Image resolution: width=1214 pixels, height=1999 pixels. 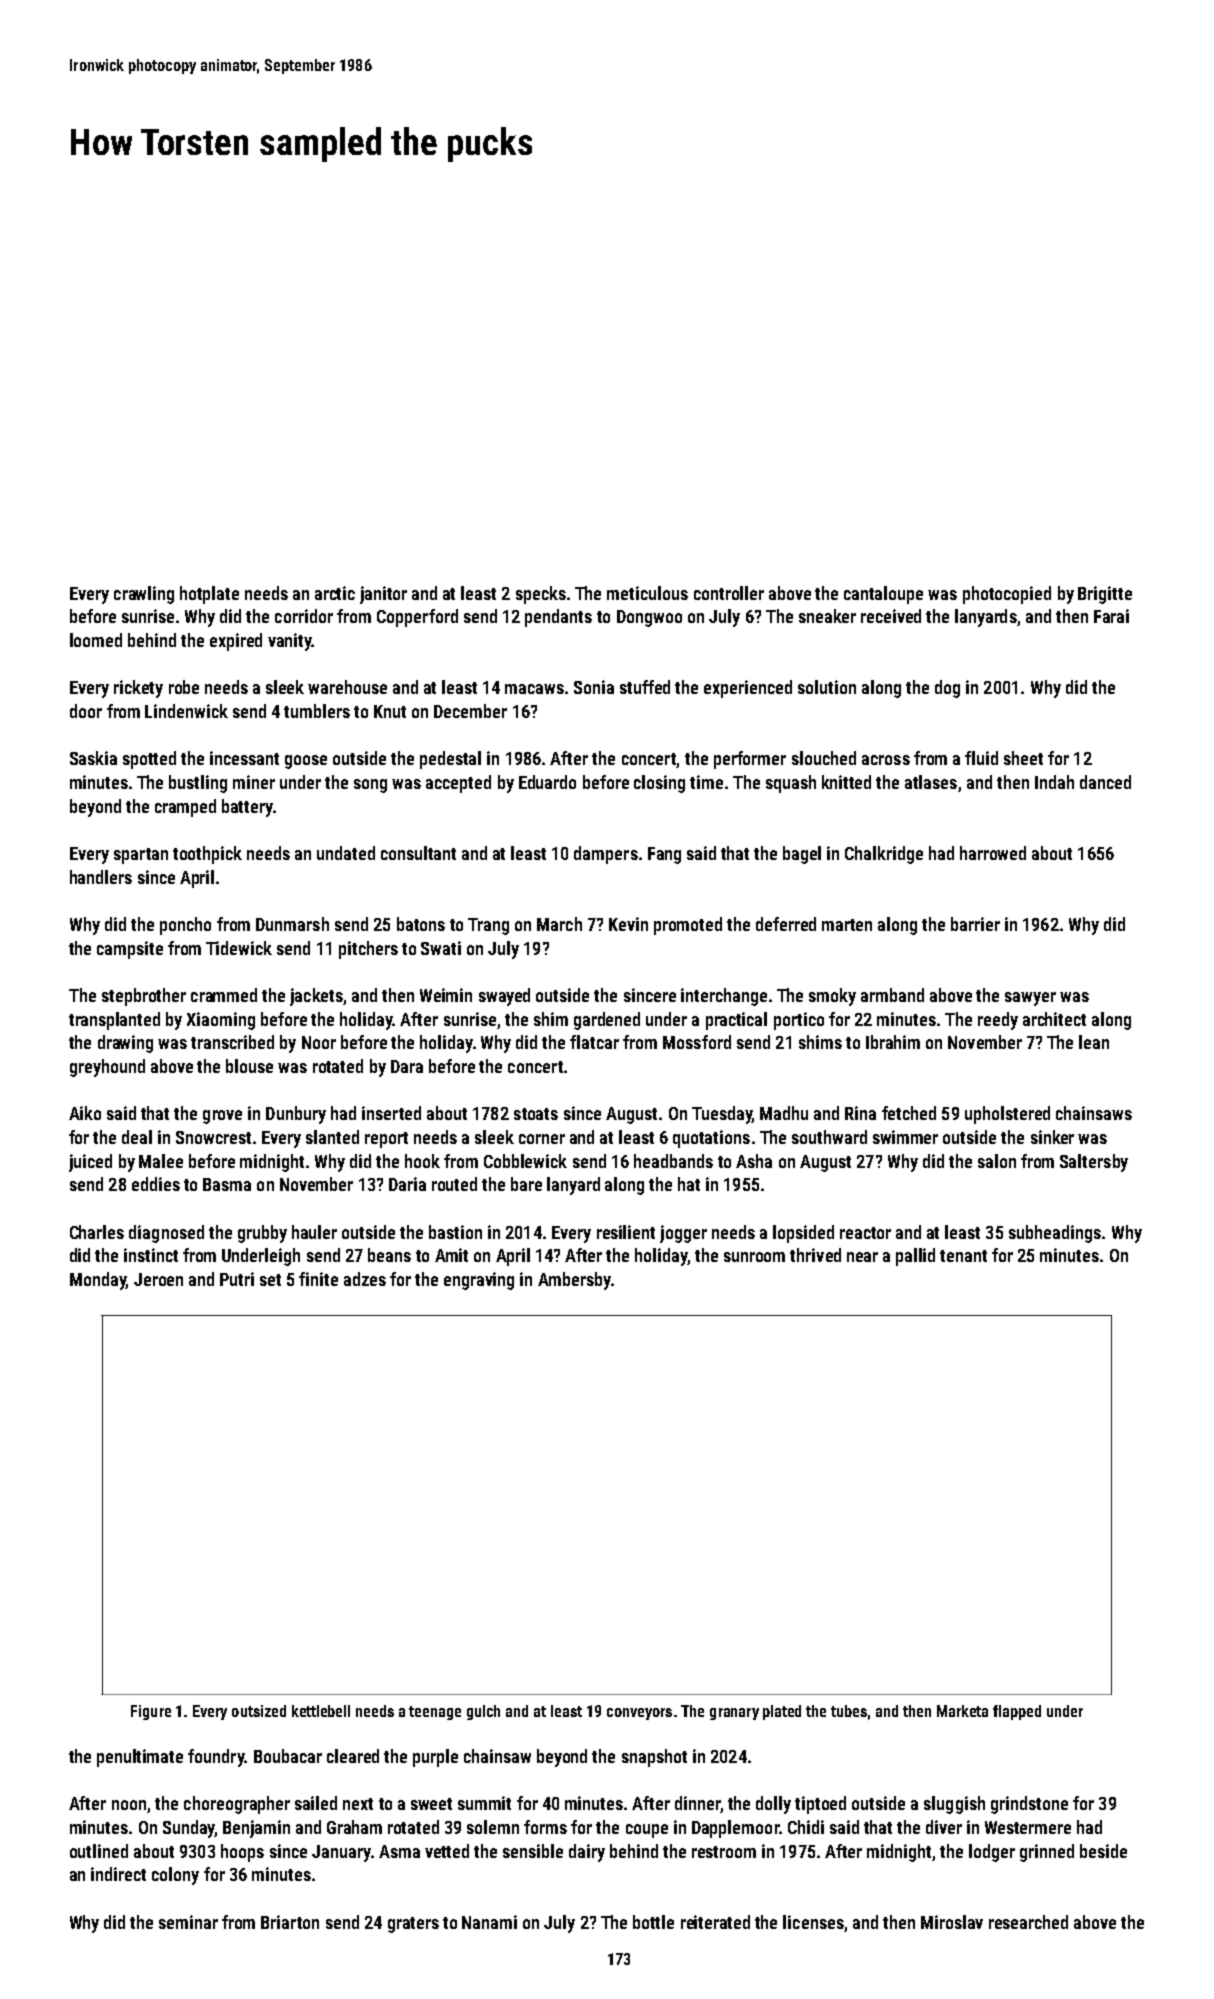 What do you see at coordinates (722, 1115) in the page?
I see `Tuesday` at bounding box center [722, 1115].
